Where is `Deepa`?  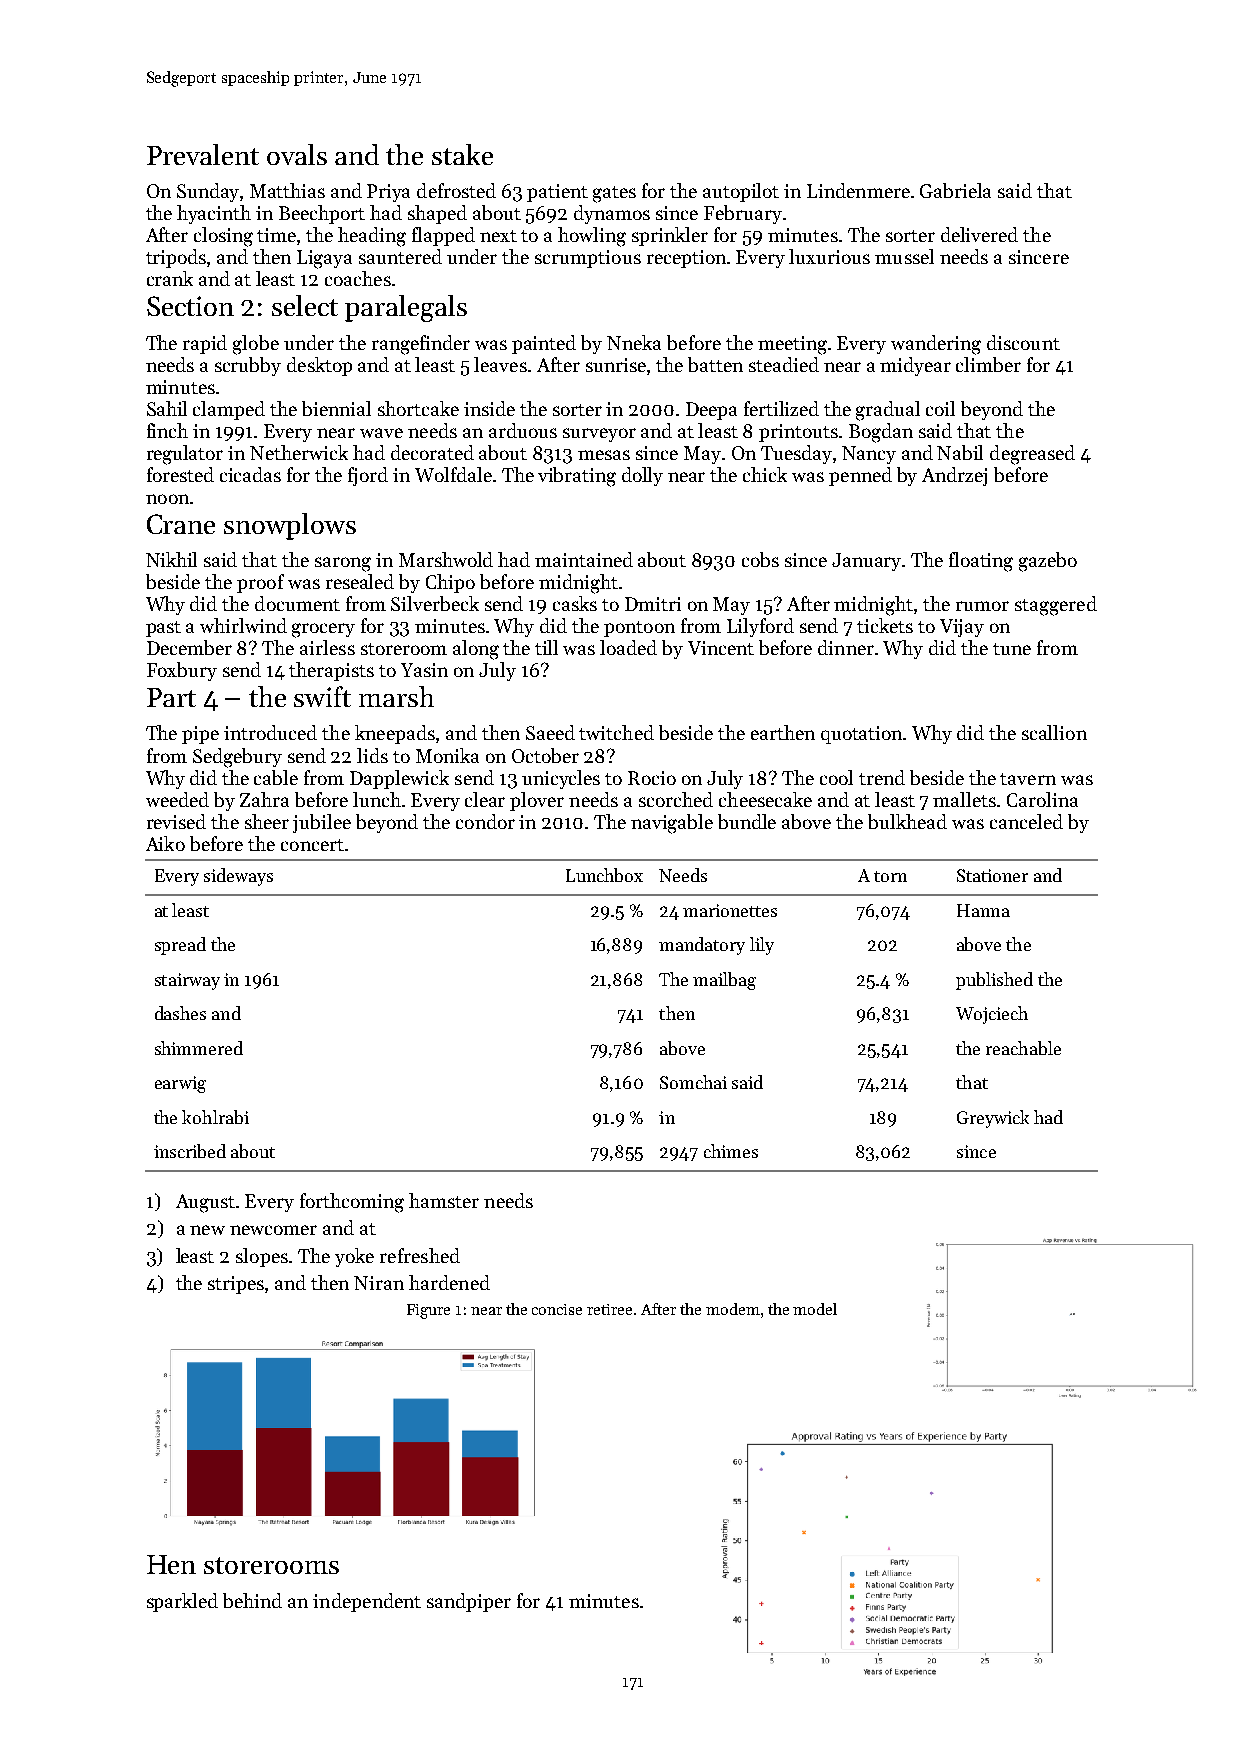
Deepa is located at coordinates (711, 411).
